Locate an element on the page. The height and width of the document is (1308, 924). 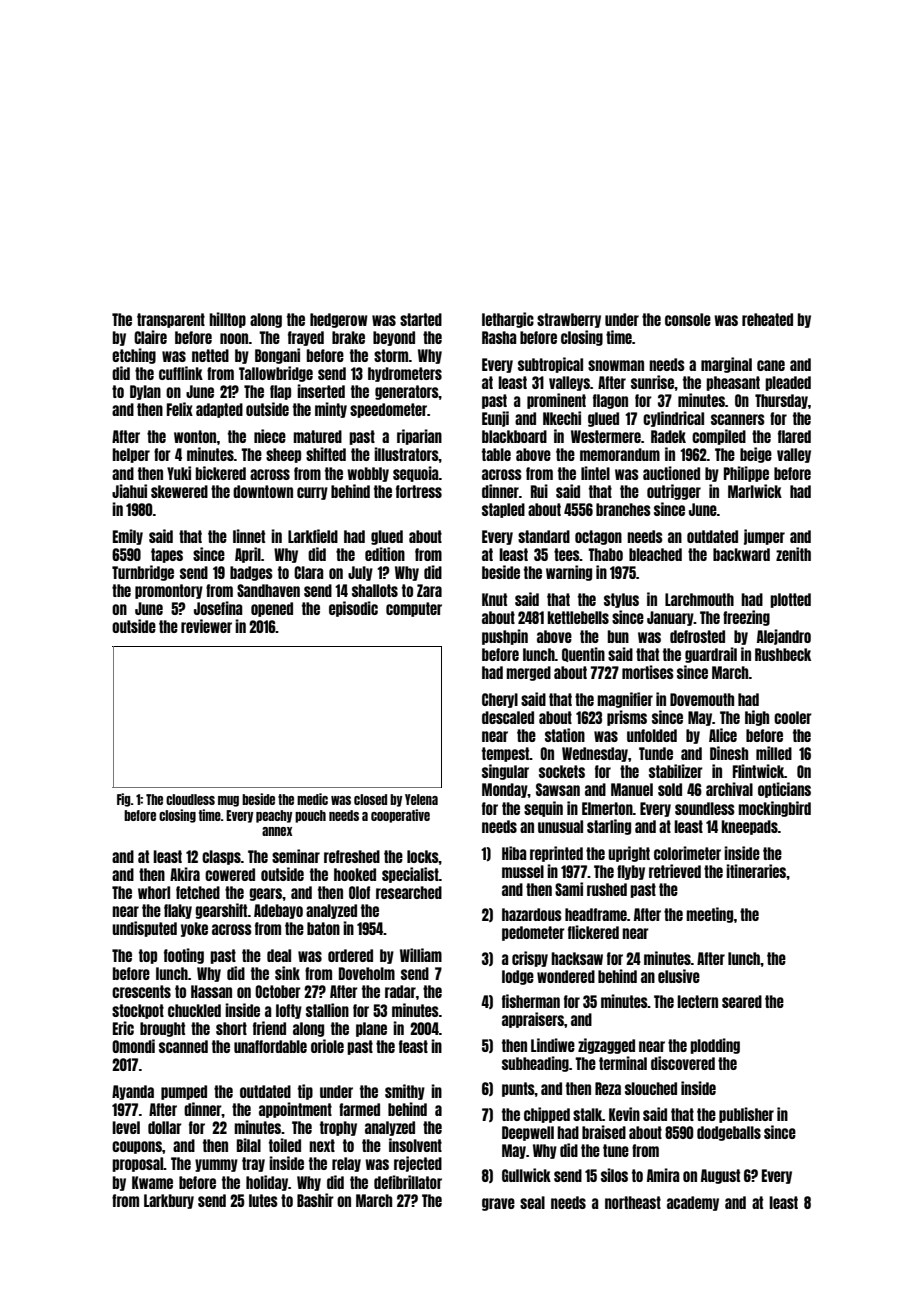
Lindiwe is located at coordinates (553, 1045).
